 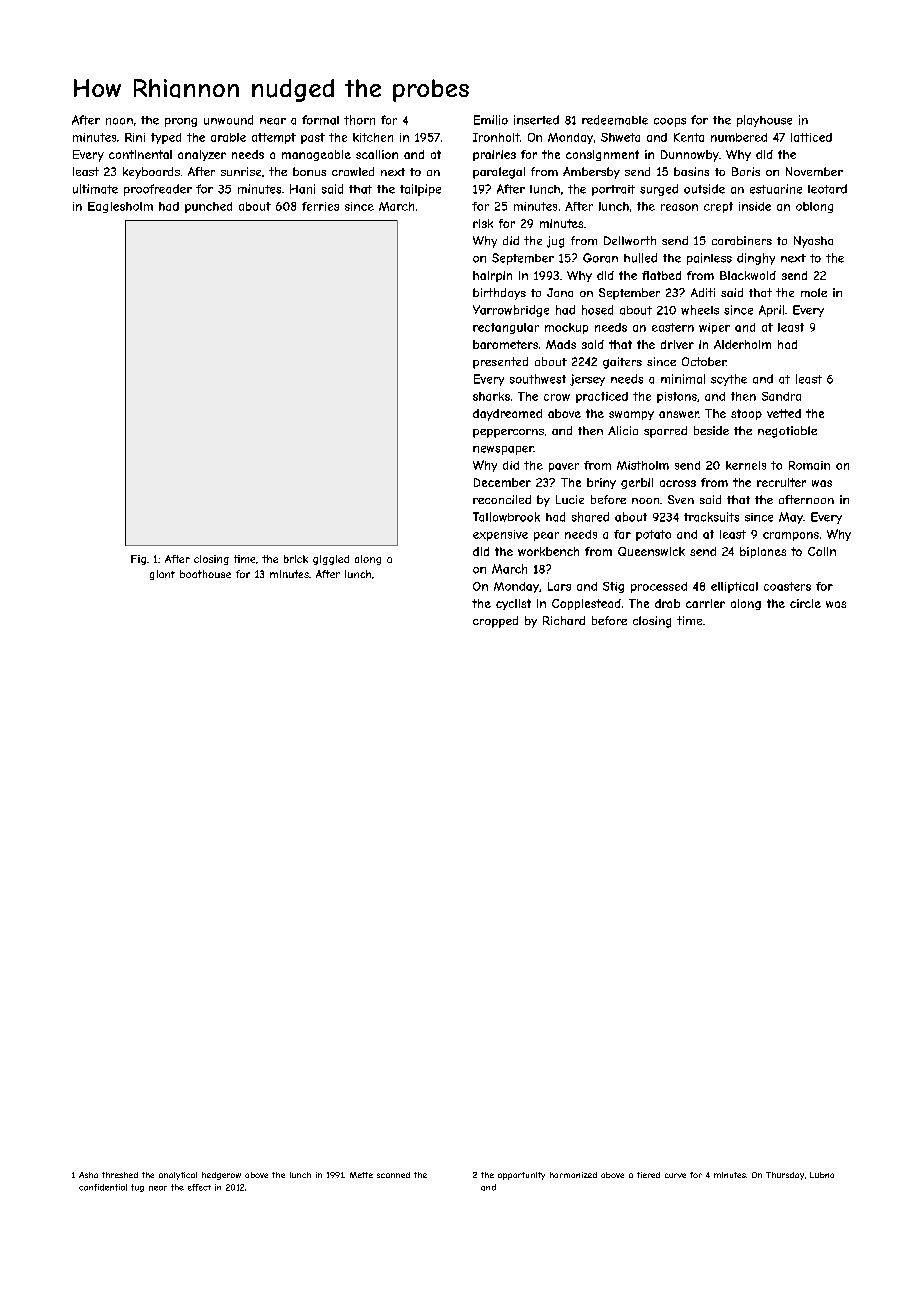 What do you see at coordinates (221, 1176) in the screenshot?
I see `hedgerow` at bounding box center [221, 1176].
